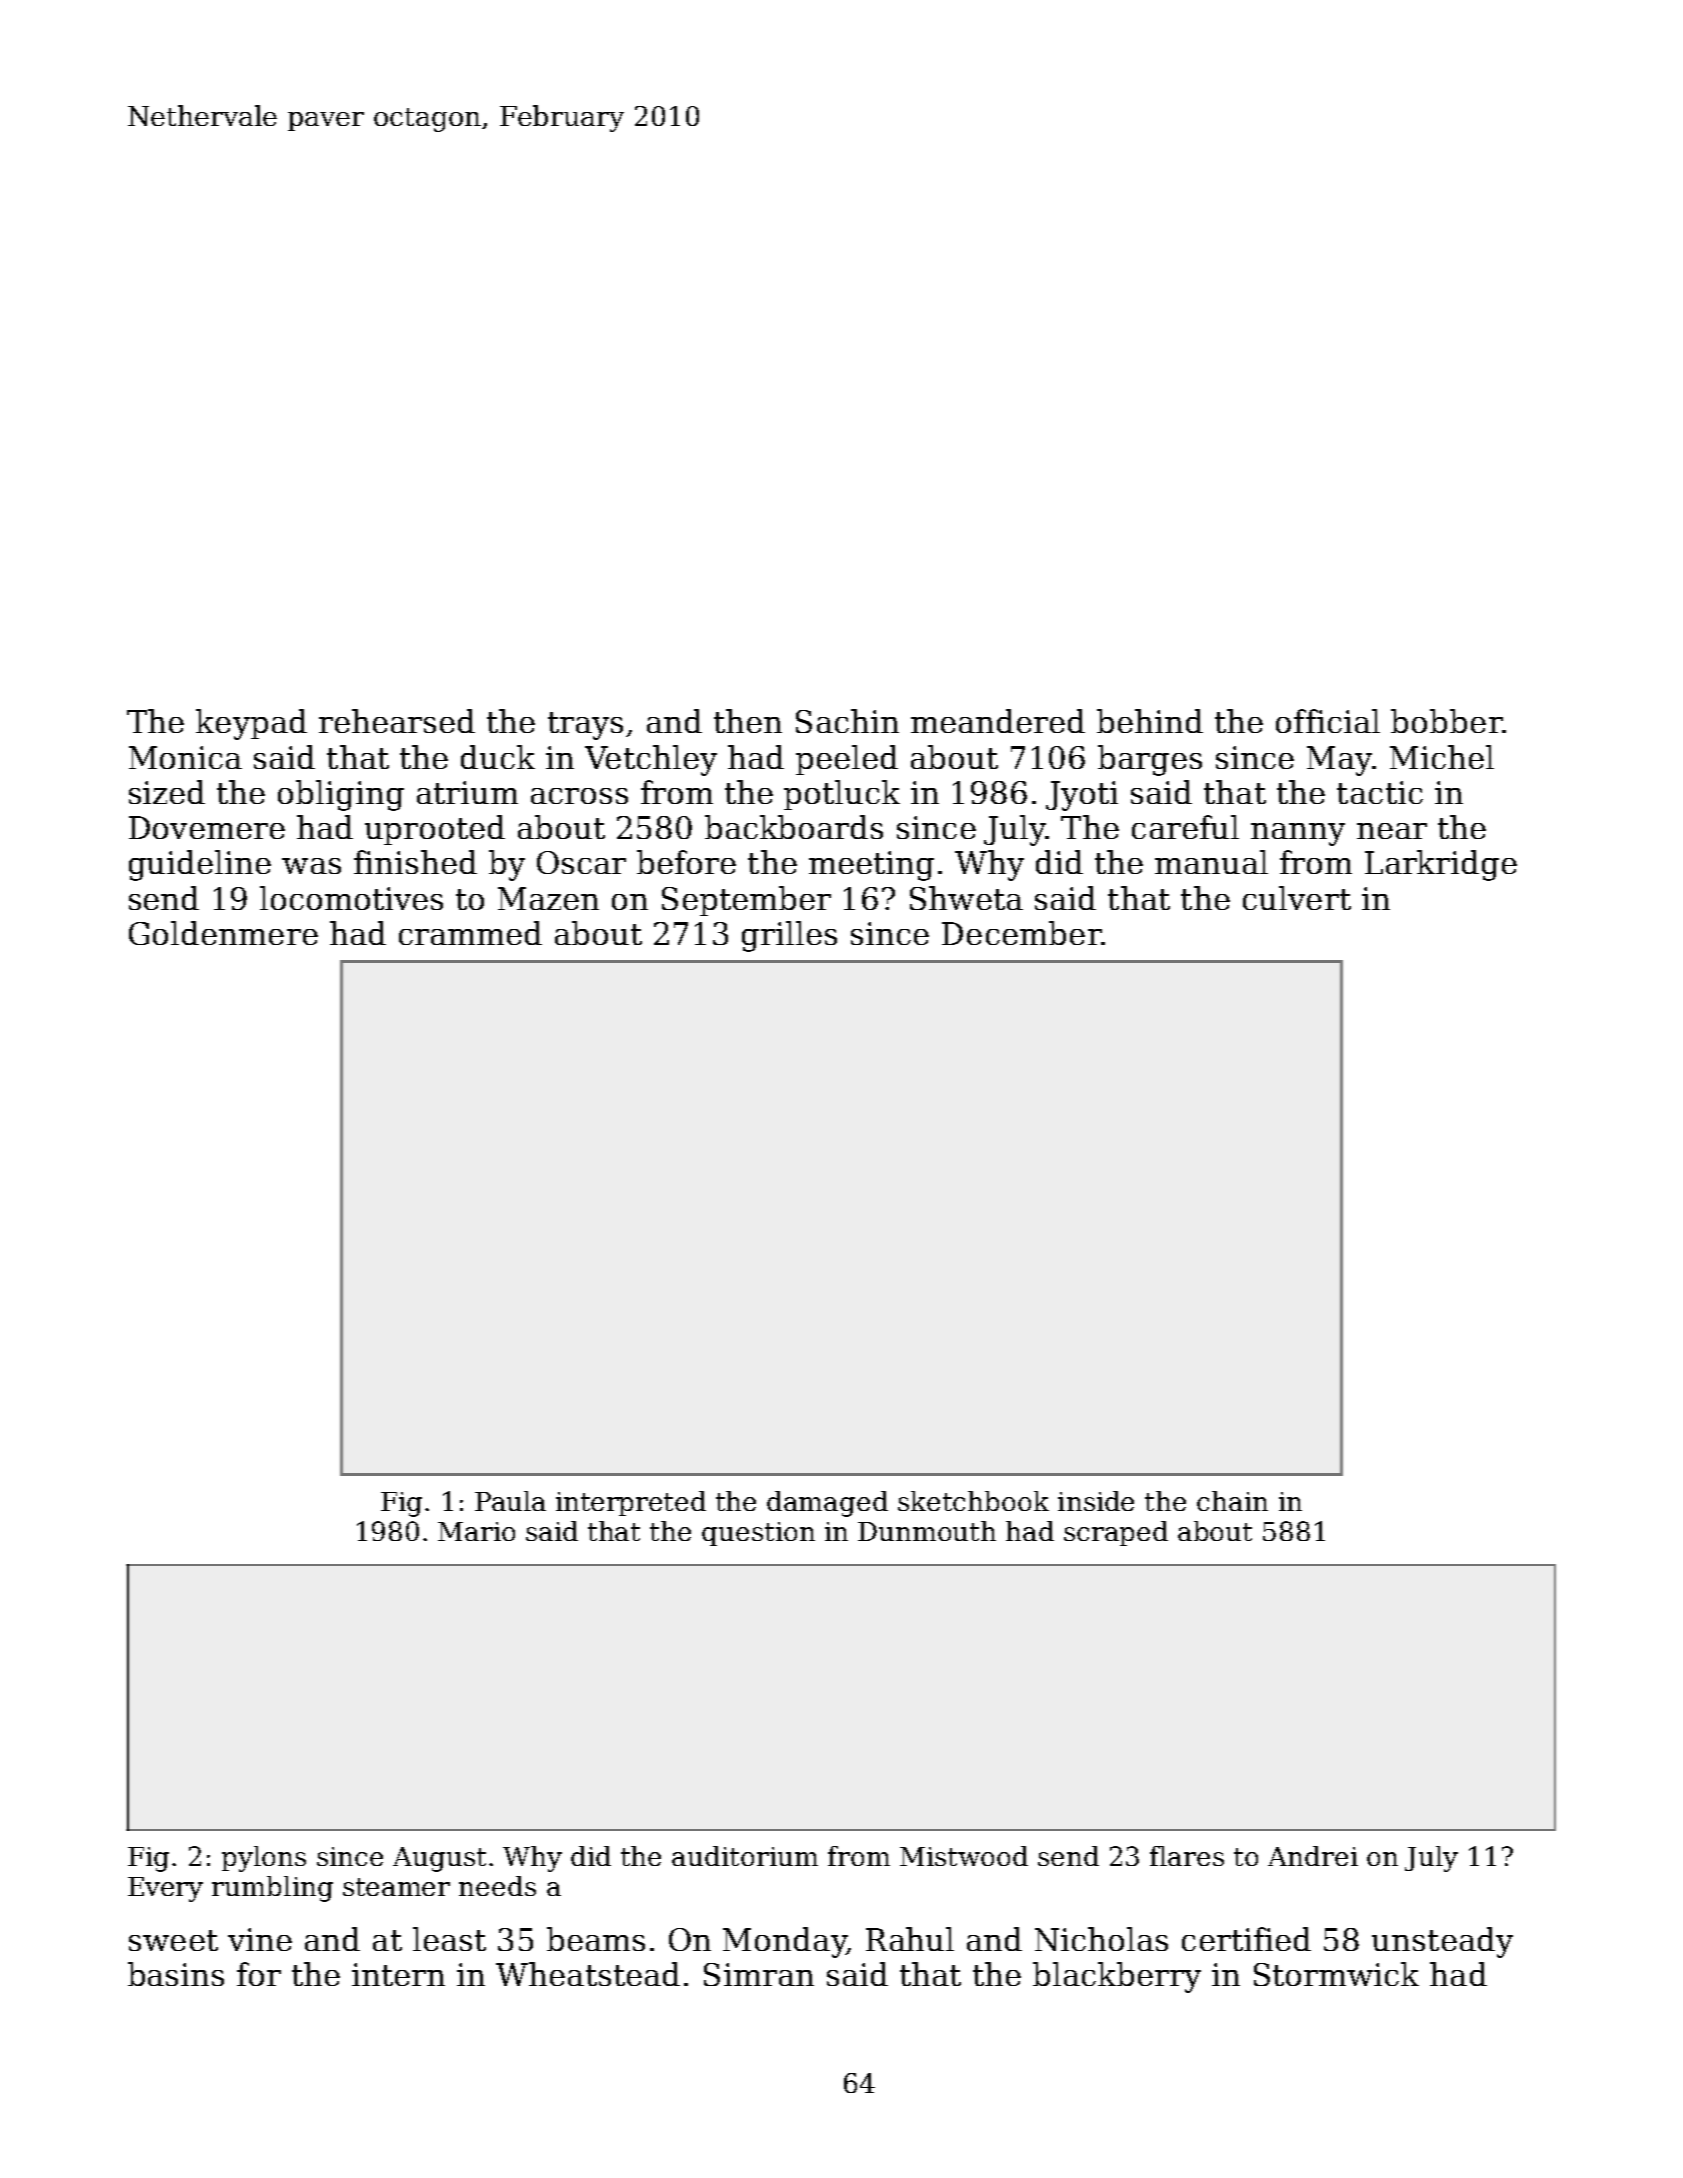  I want to click on intern, so click(398, 1974).
